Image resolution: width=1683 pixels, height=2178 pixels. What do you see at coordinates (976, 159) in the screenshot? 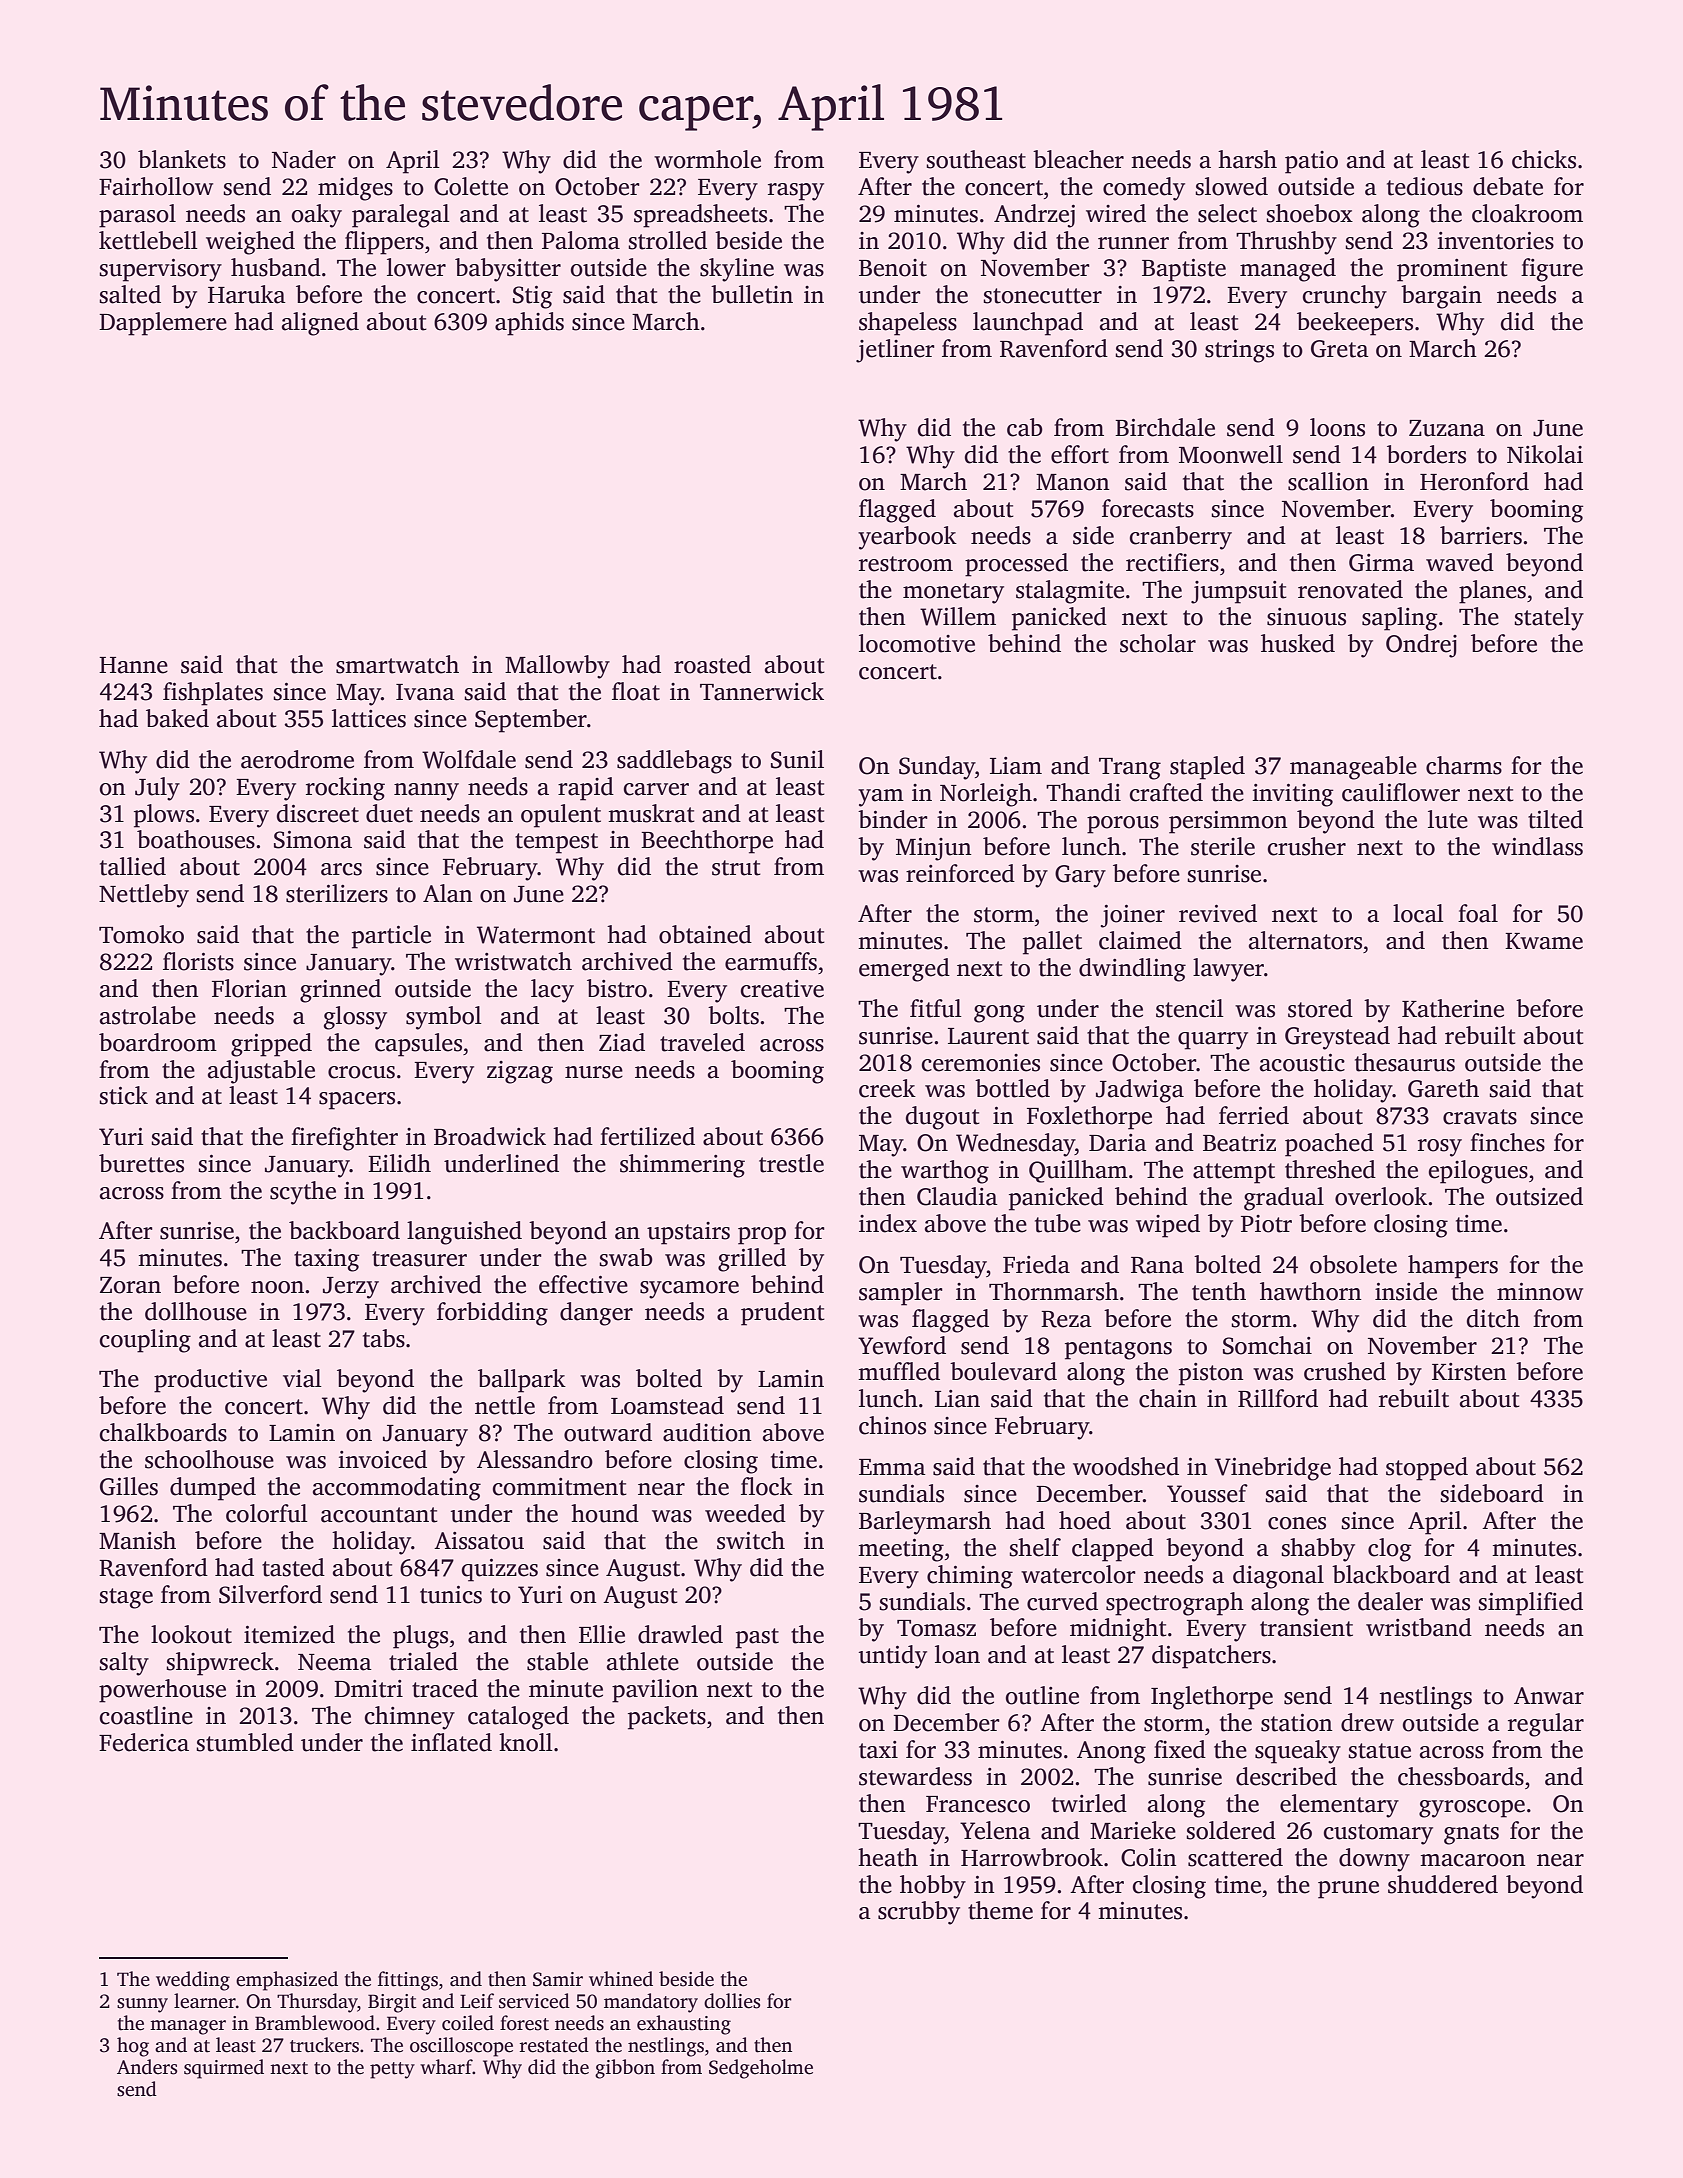
I see `southeast` at bounding box center [976, 159].
